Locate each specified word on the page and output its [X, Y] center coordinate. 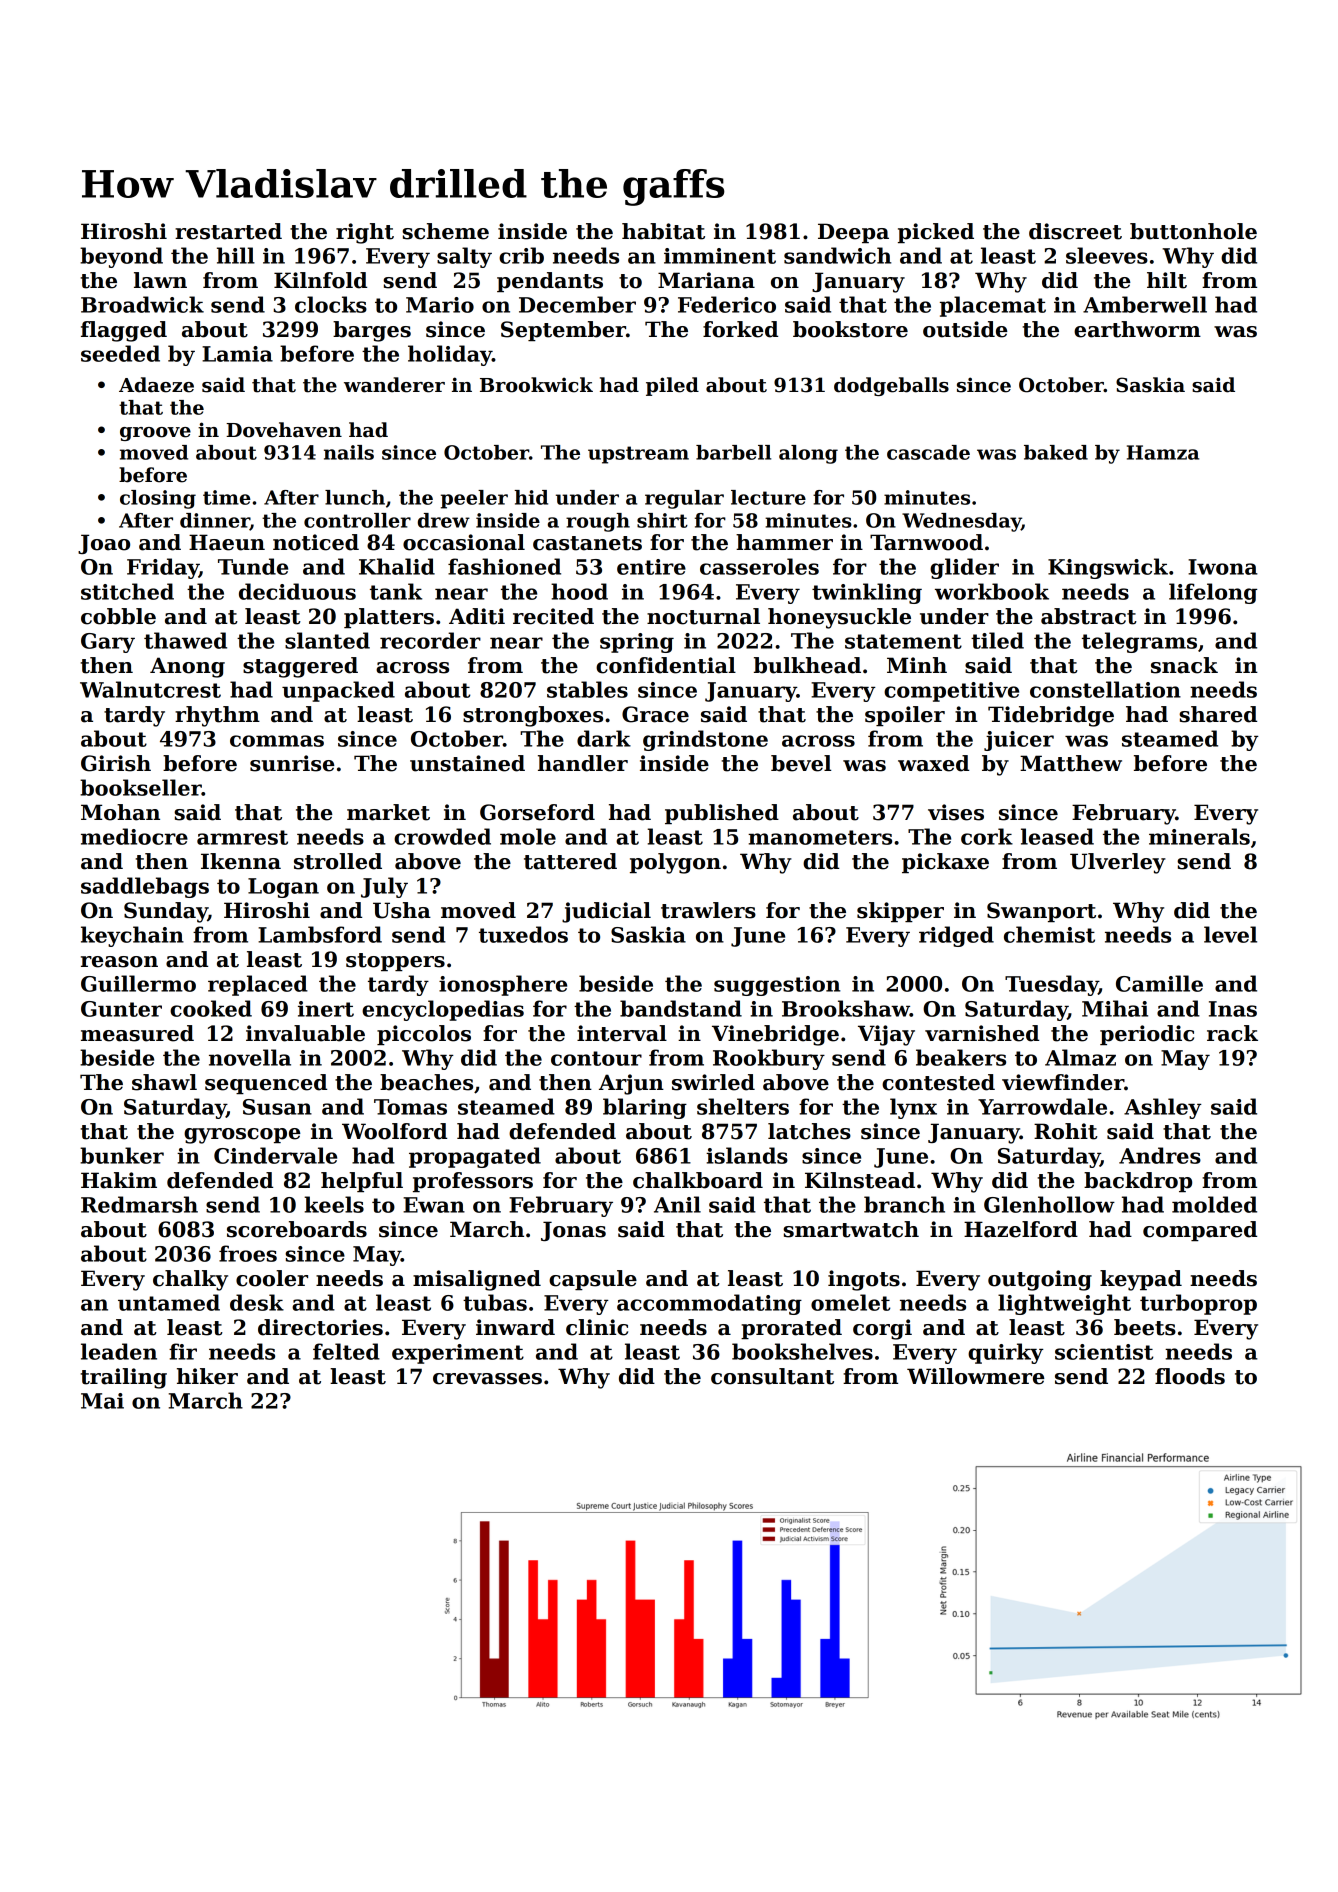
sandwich [838, 255]
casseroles [759, 566]
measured [137, 1033]
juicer [1019, 741]
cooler [272, 1278]
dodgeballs [891, 386]
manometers [820, 837]
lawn [160, 280]
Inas [1233, 1009]
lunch [355, 497]
